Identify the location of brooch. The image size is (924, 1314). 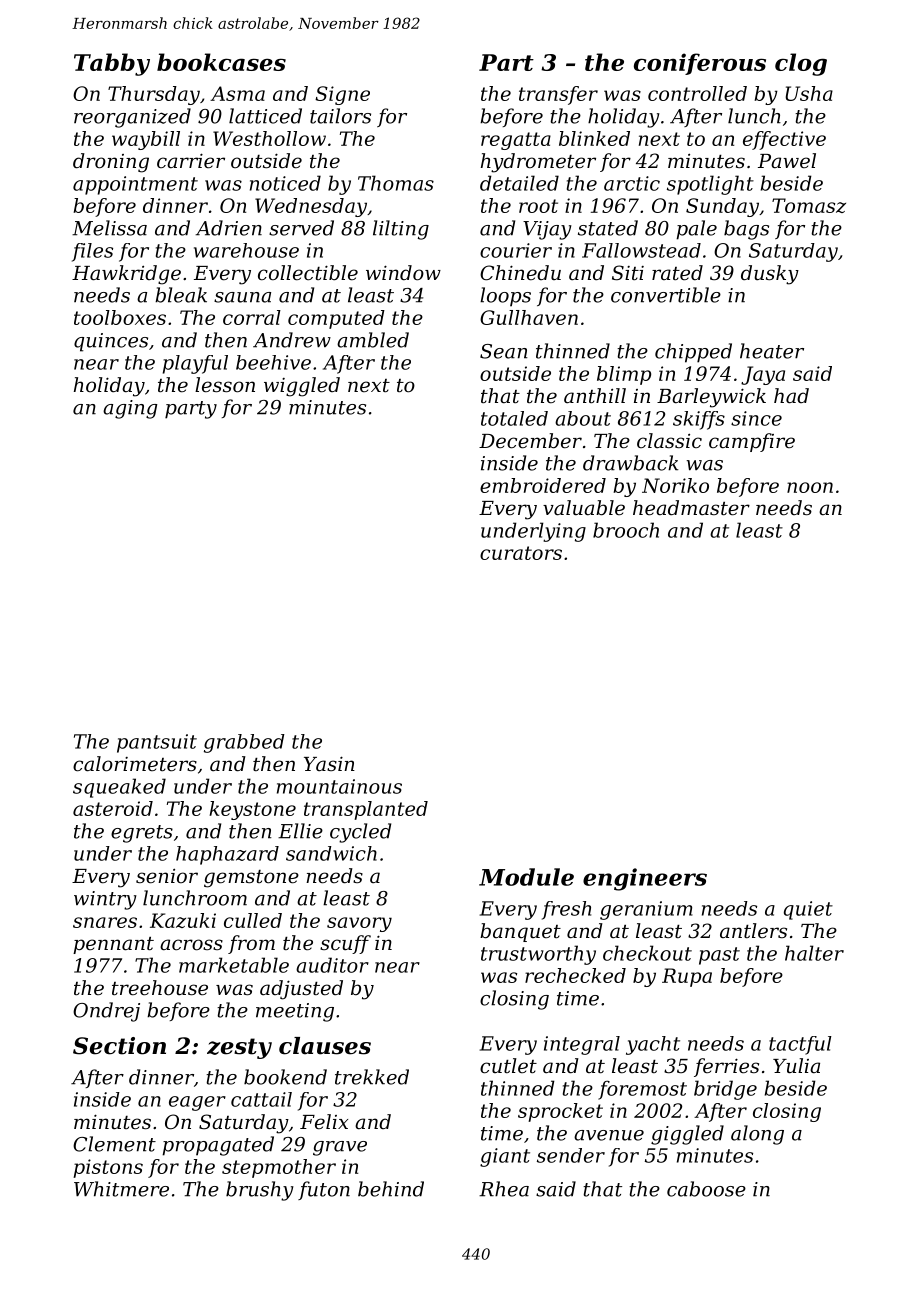
(626, 530).
